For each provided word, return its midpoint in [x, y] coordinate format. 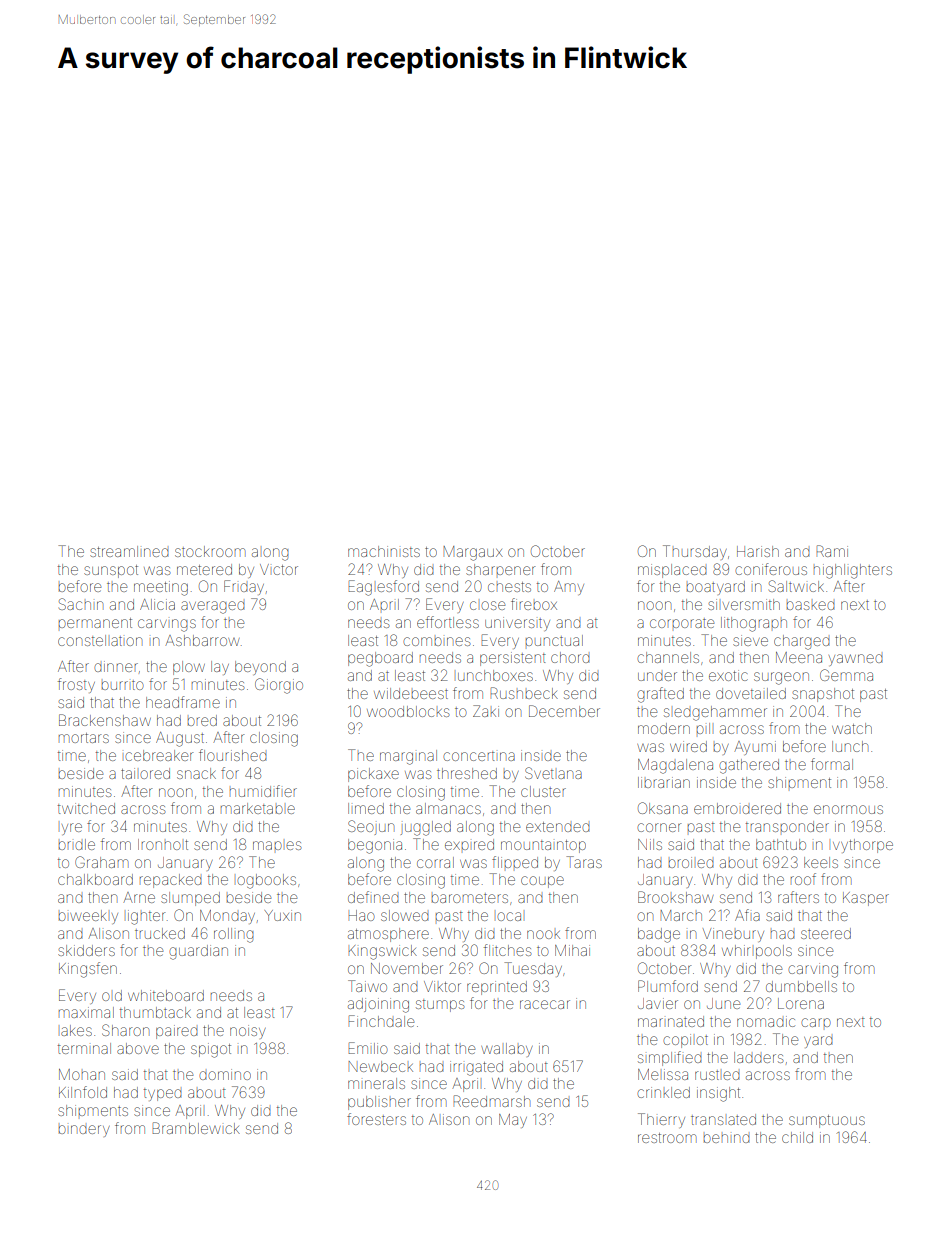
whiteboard [166, 995]
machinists [384, 551]
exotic [728, 675]
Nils [650, 844]
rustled [717, 1075]
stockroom [210, 551]
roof [803, 879]
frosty [76, 685]
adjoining [378, 1005]
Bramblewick [196, 1128]
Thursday [695, 552]
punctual [554, 640]
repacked [171, 881]
